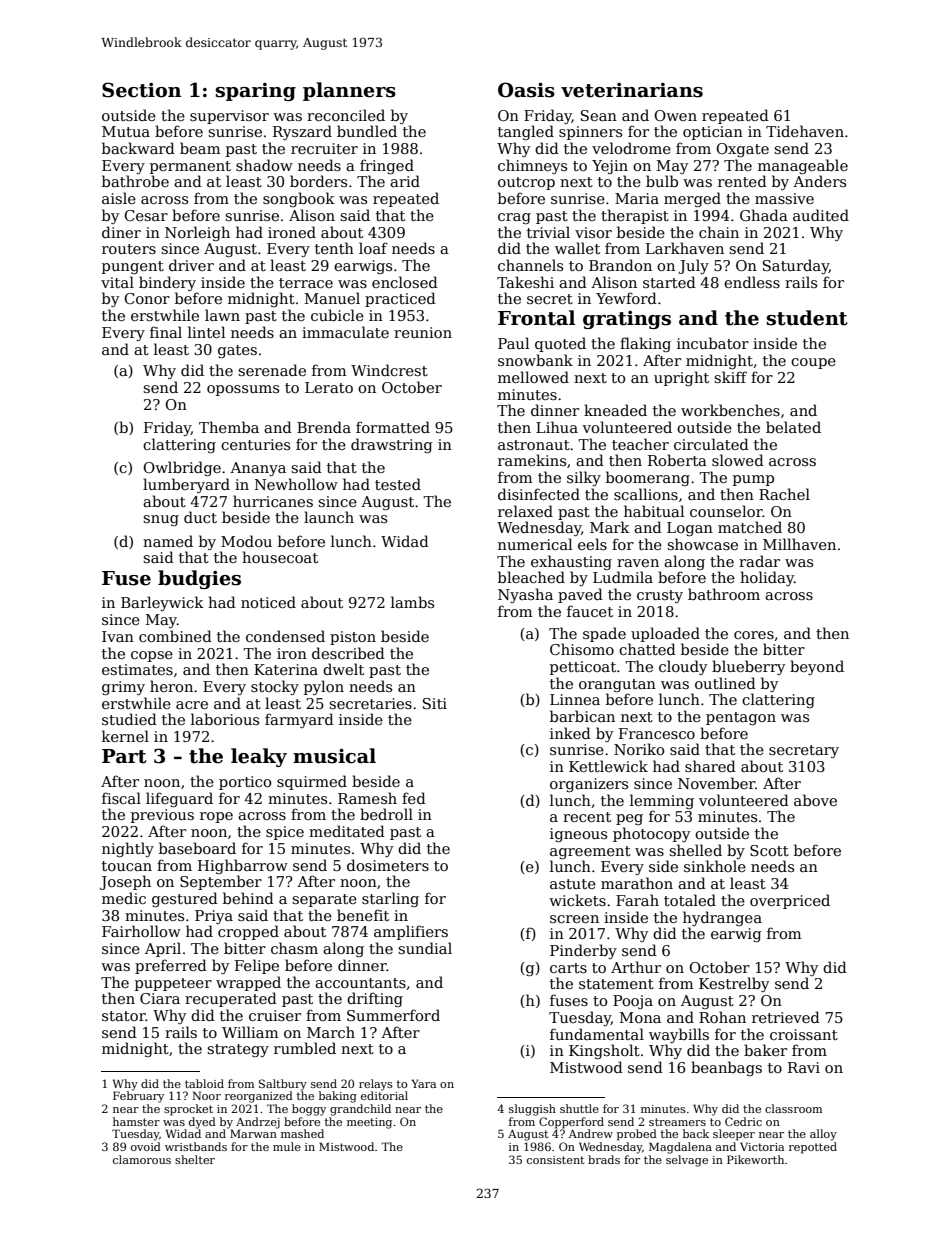 This page has width=952, height=1233. What do you see at coordinates (679, 1035) in the page?
I see `waybills` at bounding box center [679, 1035].
